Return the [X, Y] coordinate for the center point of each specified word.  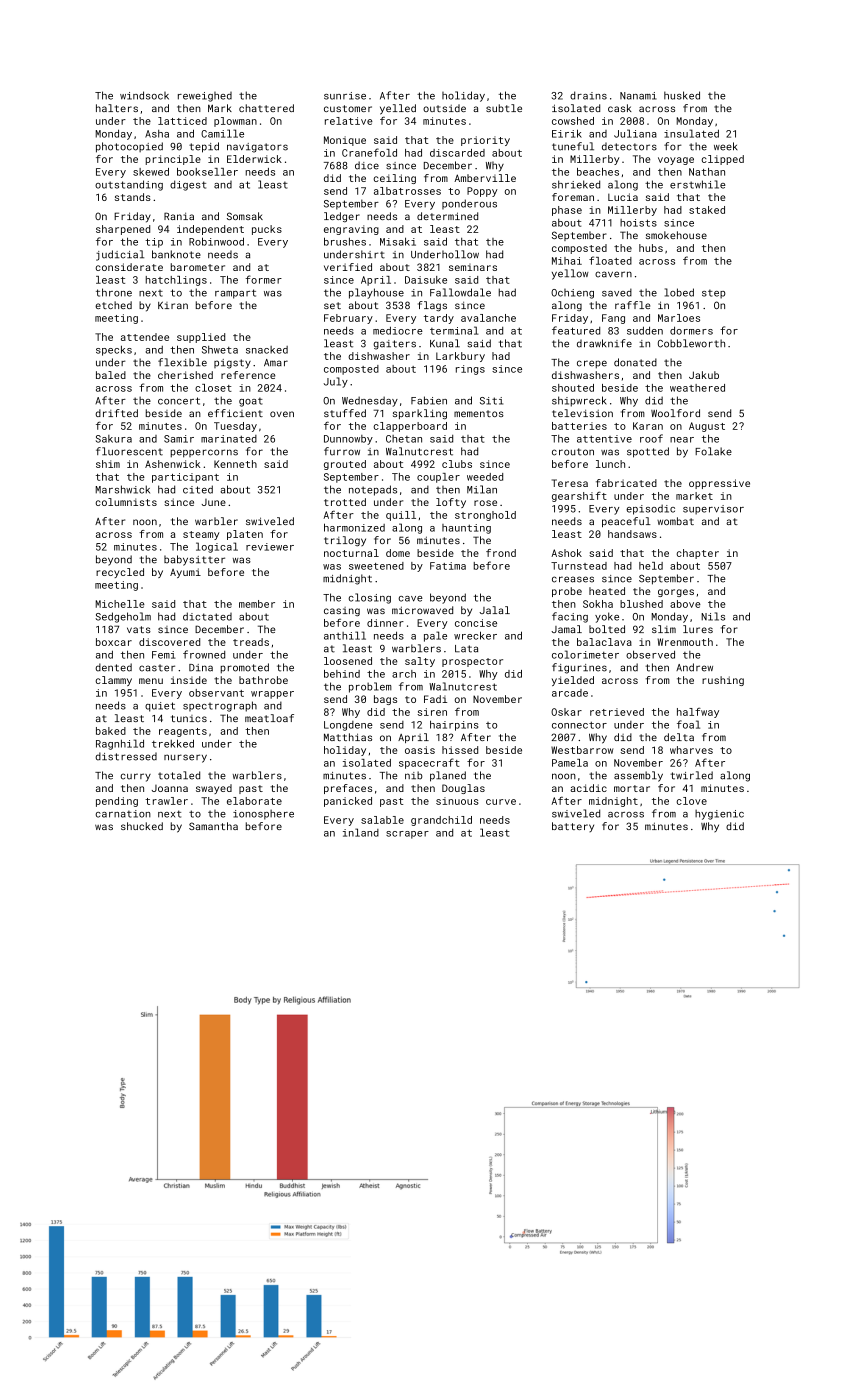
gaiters [394, 345]
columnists [126, 502]
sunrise [345, 96]
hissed [460, 750]
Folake [713, 451]
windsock [144, 95]
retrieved [617, 712]
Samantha [213, 826]
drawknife [604, 343]
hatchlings [176, 281]
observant [216, 693]
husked [682, 95]
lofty [451, 503]
